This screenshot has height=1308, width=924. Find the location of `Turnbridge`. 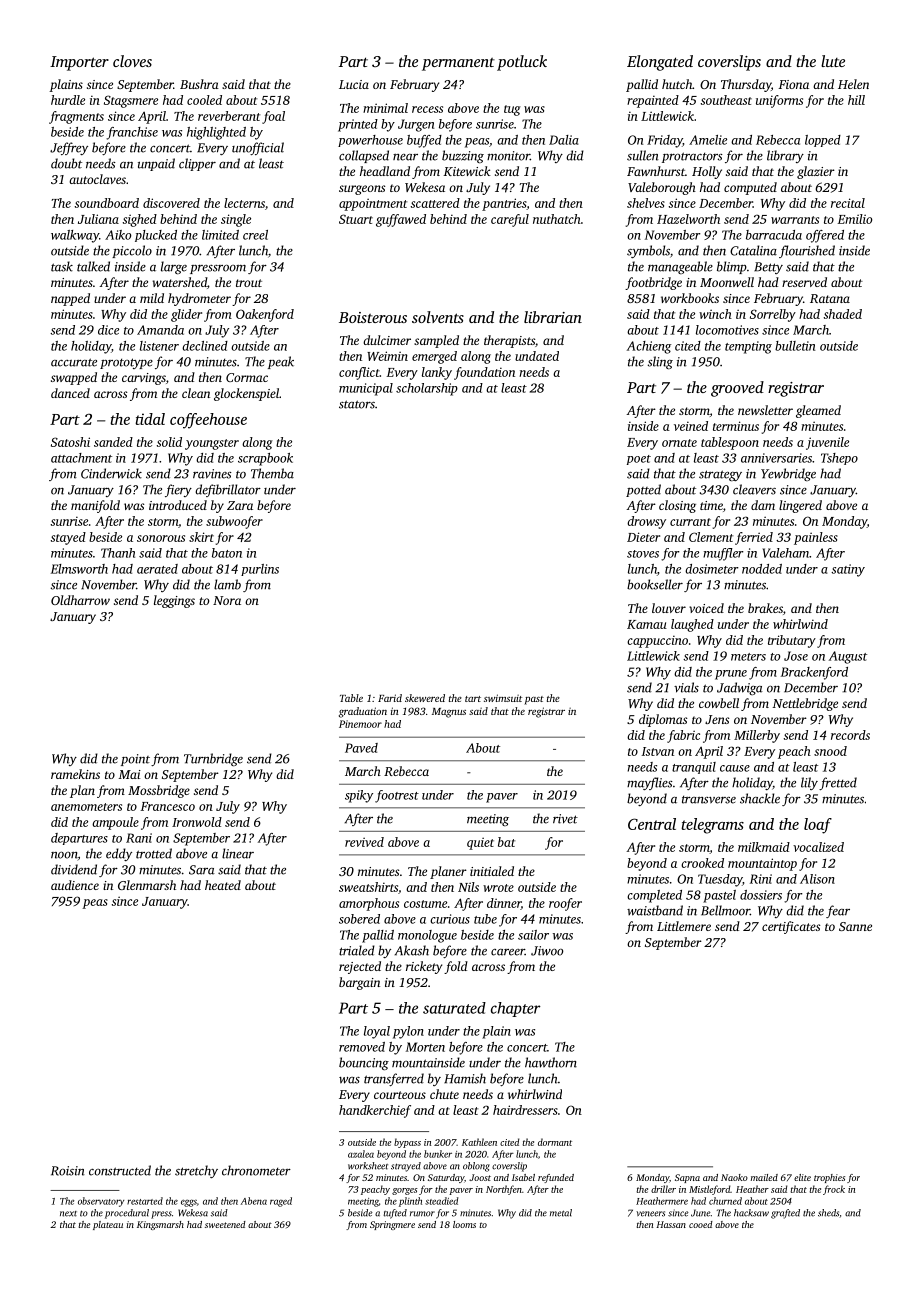

Turnbridge is located at coordinates (213, 760).
